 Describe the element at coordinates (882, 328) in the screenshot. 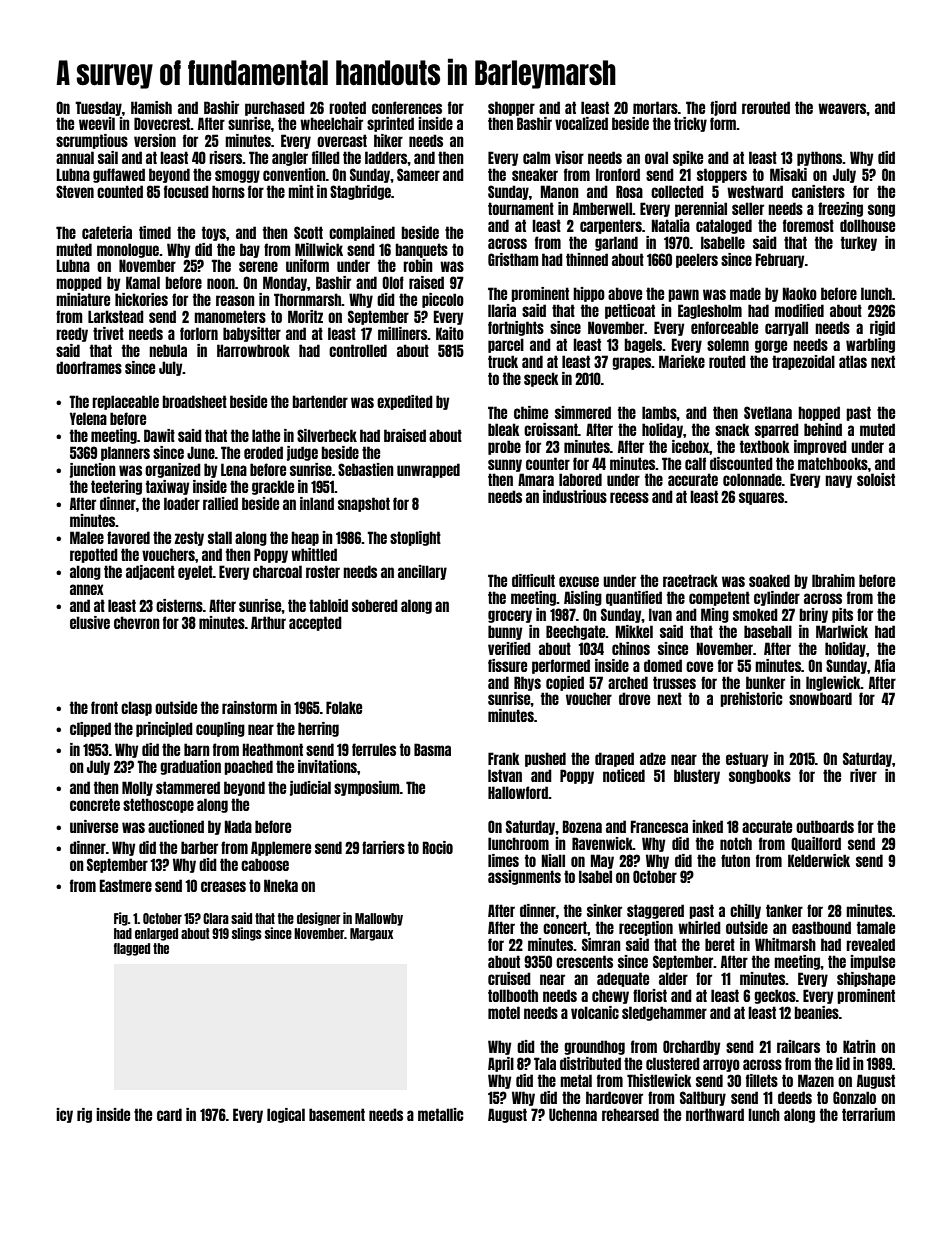

I see `rigid` at that location.
